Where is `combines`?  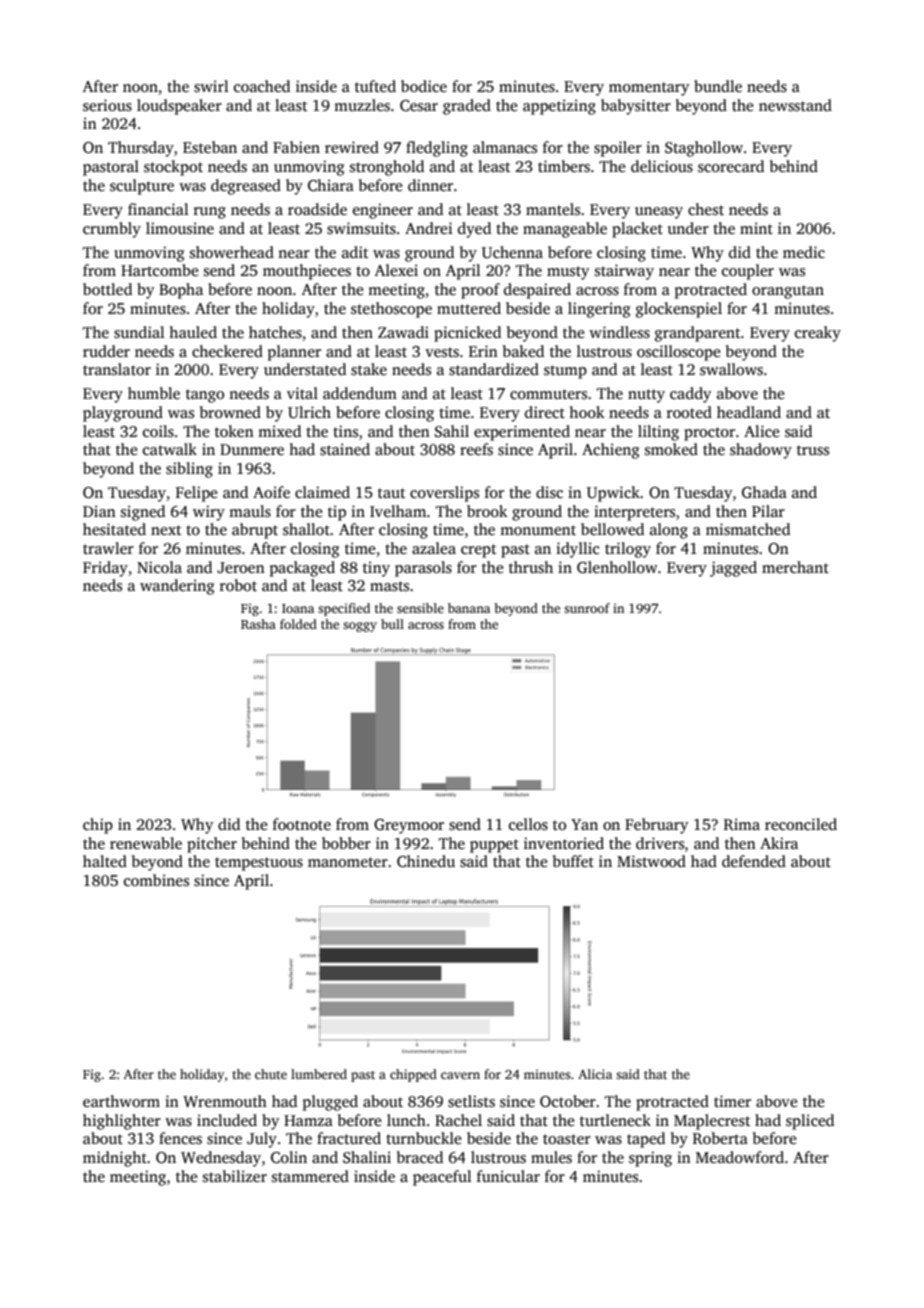 combines is located at coordinates (156, 880).
